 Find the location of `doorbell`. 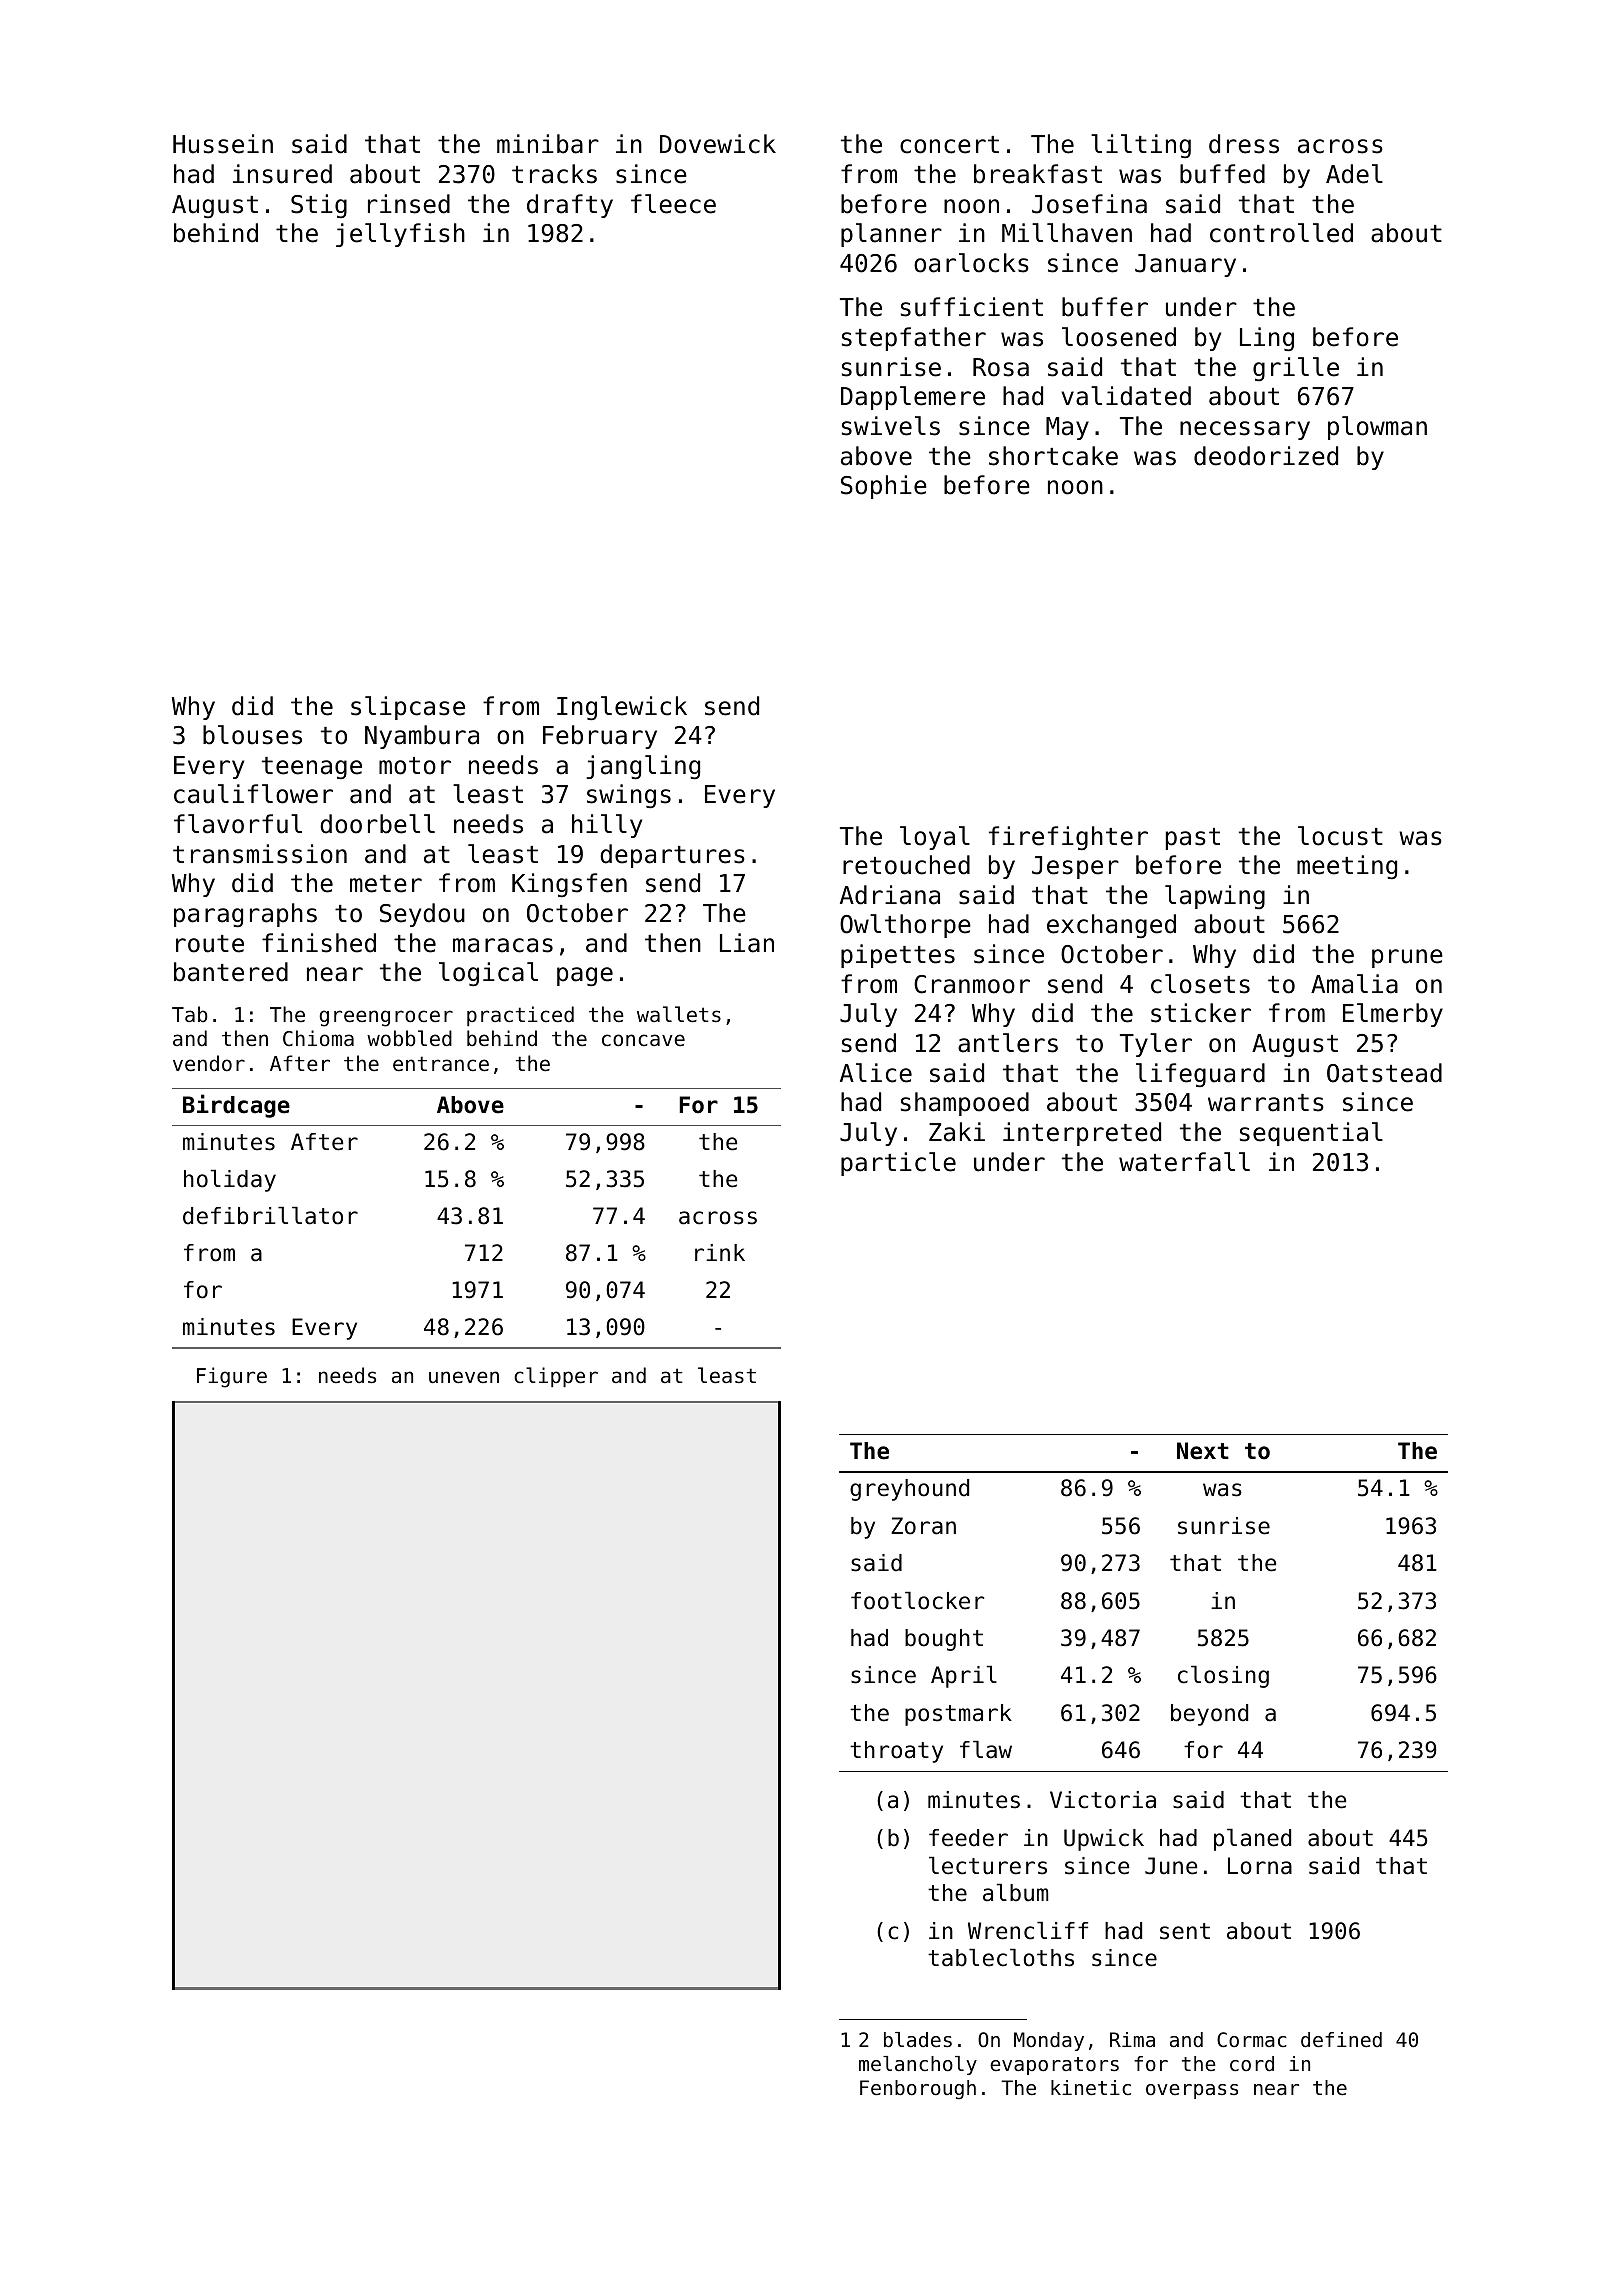

doorbell is located at coordinates (377, 824).
